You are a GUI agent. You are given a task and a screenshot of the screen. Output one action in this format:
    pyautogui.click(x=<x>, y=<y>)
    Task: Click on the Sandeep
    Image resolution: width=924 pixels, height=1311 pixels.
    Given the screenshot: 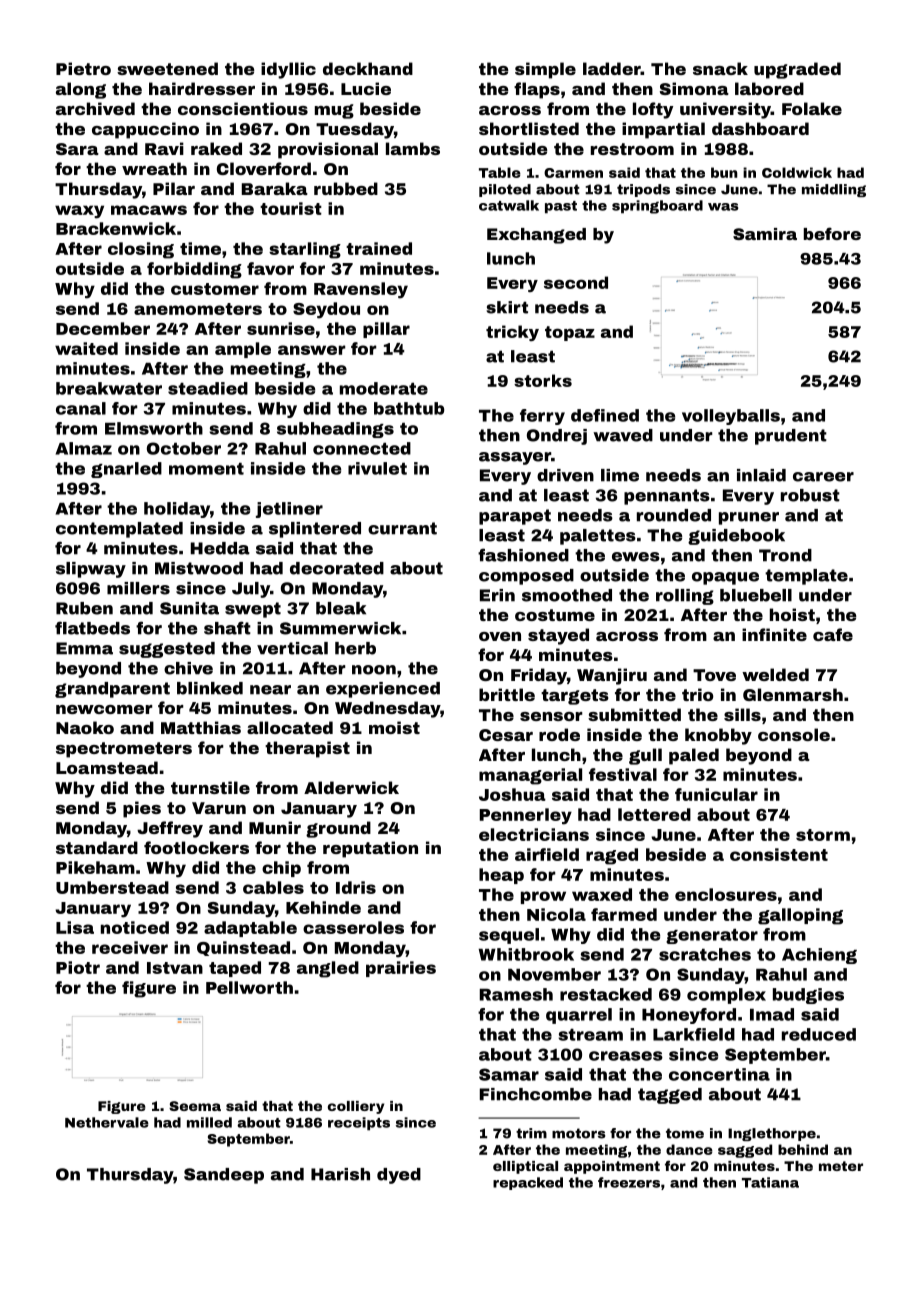 What is the action you would take?
    pyautogui.click(x=224, y=1176)
